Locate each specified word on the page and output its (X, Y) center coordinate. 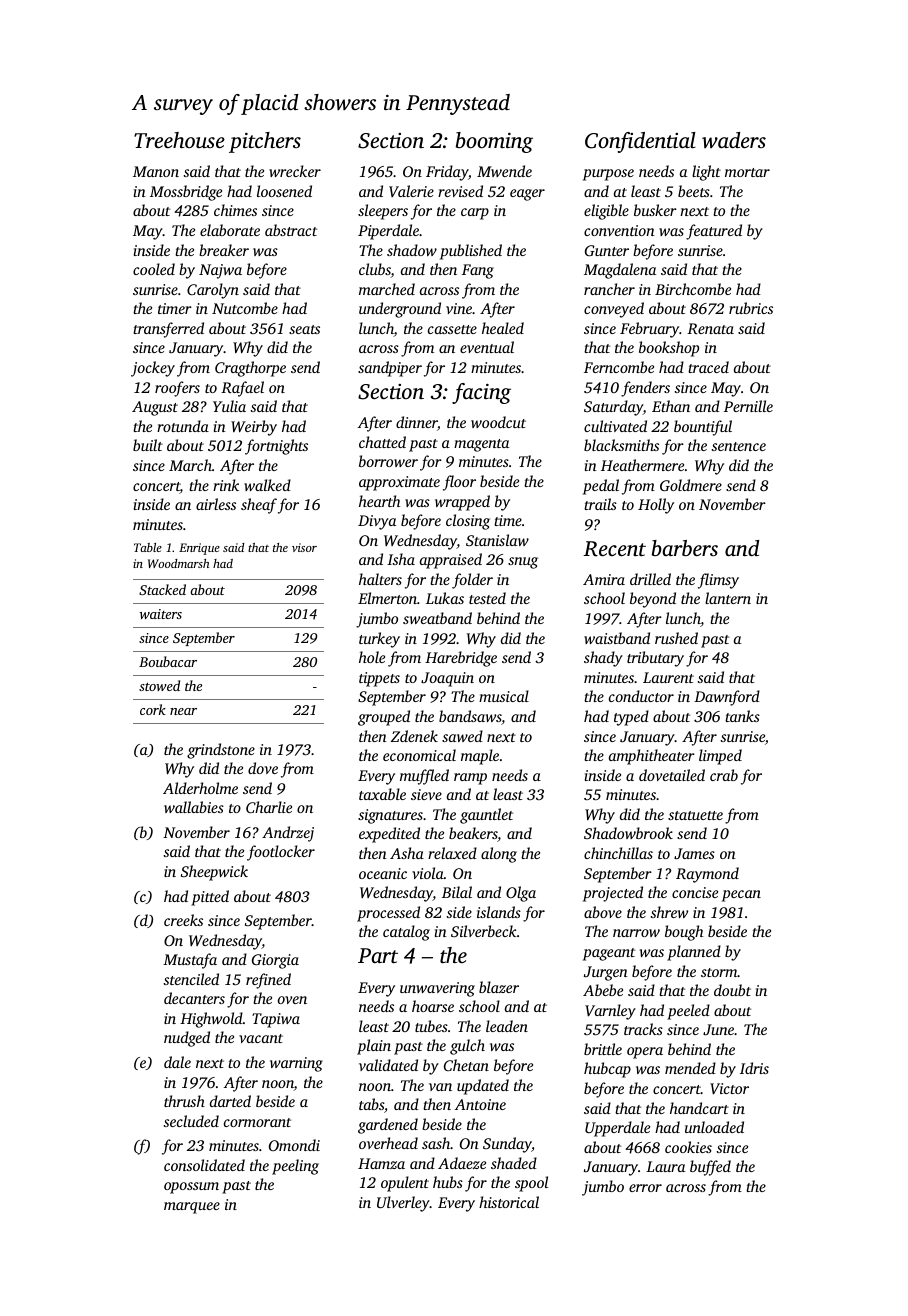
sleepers (383, 212)
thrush (184, 1101)
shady (603, 659)
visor (304, 547)
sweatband (437, 618)
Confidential (640, 142)
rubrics (751, 308)
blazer (499, 987)
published (471, 252)
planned (694, 953)
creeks (183, 920)
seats (304, 329)
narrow (636, 933)
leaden (507, 1026)
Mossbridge (186, 193)
